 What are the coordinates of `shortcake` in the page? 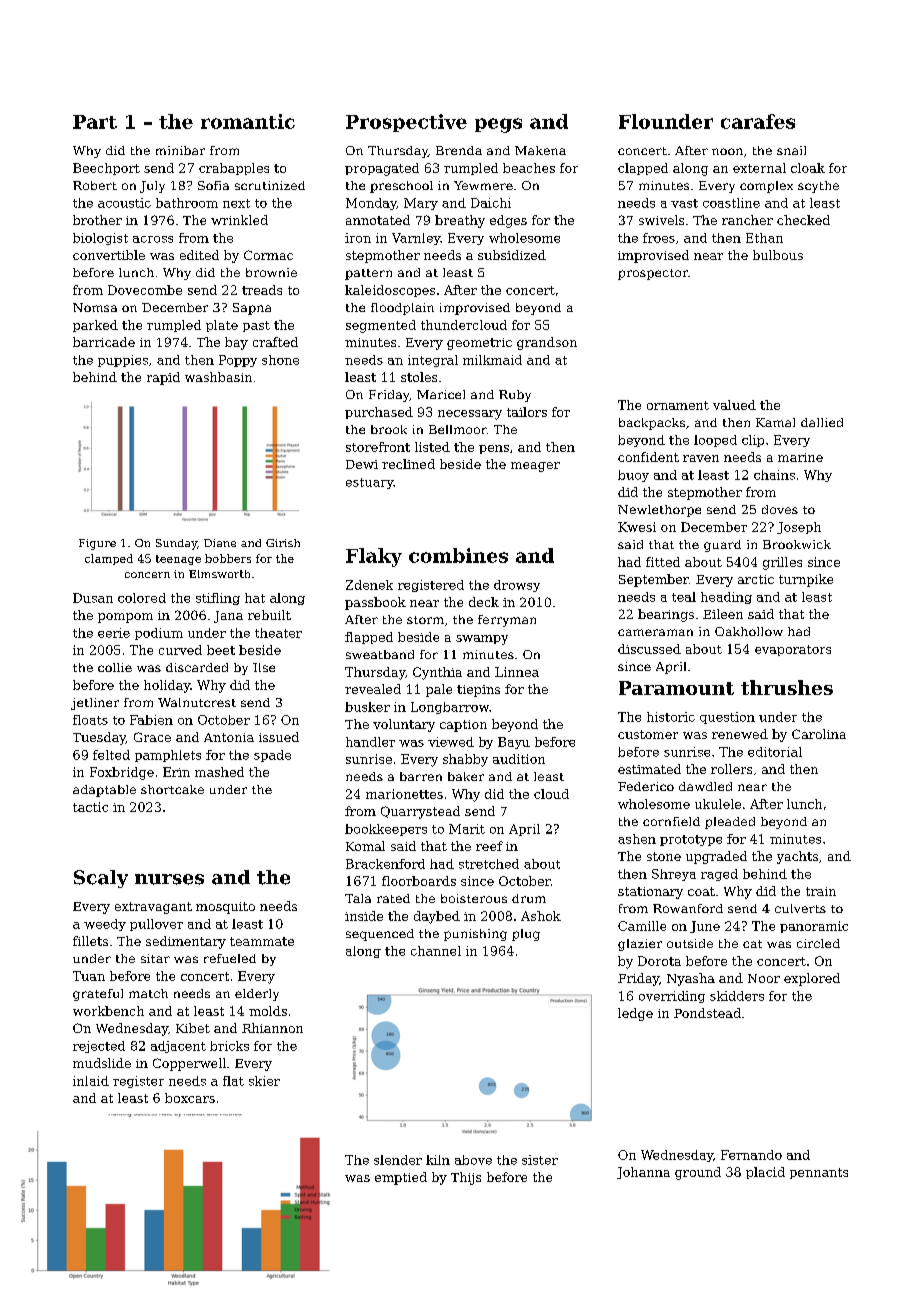 It's located at (172, 789).
